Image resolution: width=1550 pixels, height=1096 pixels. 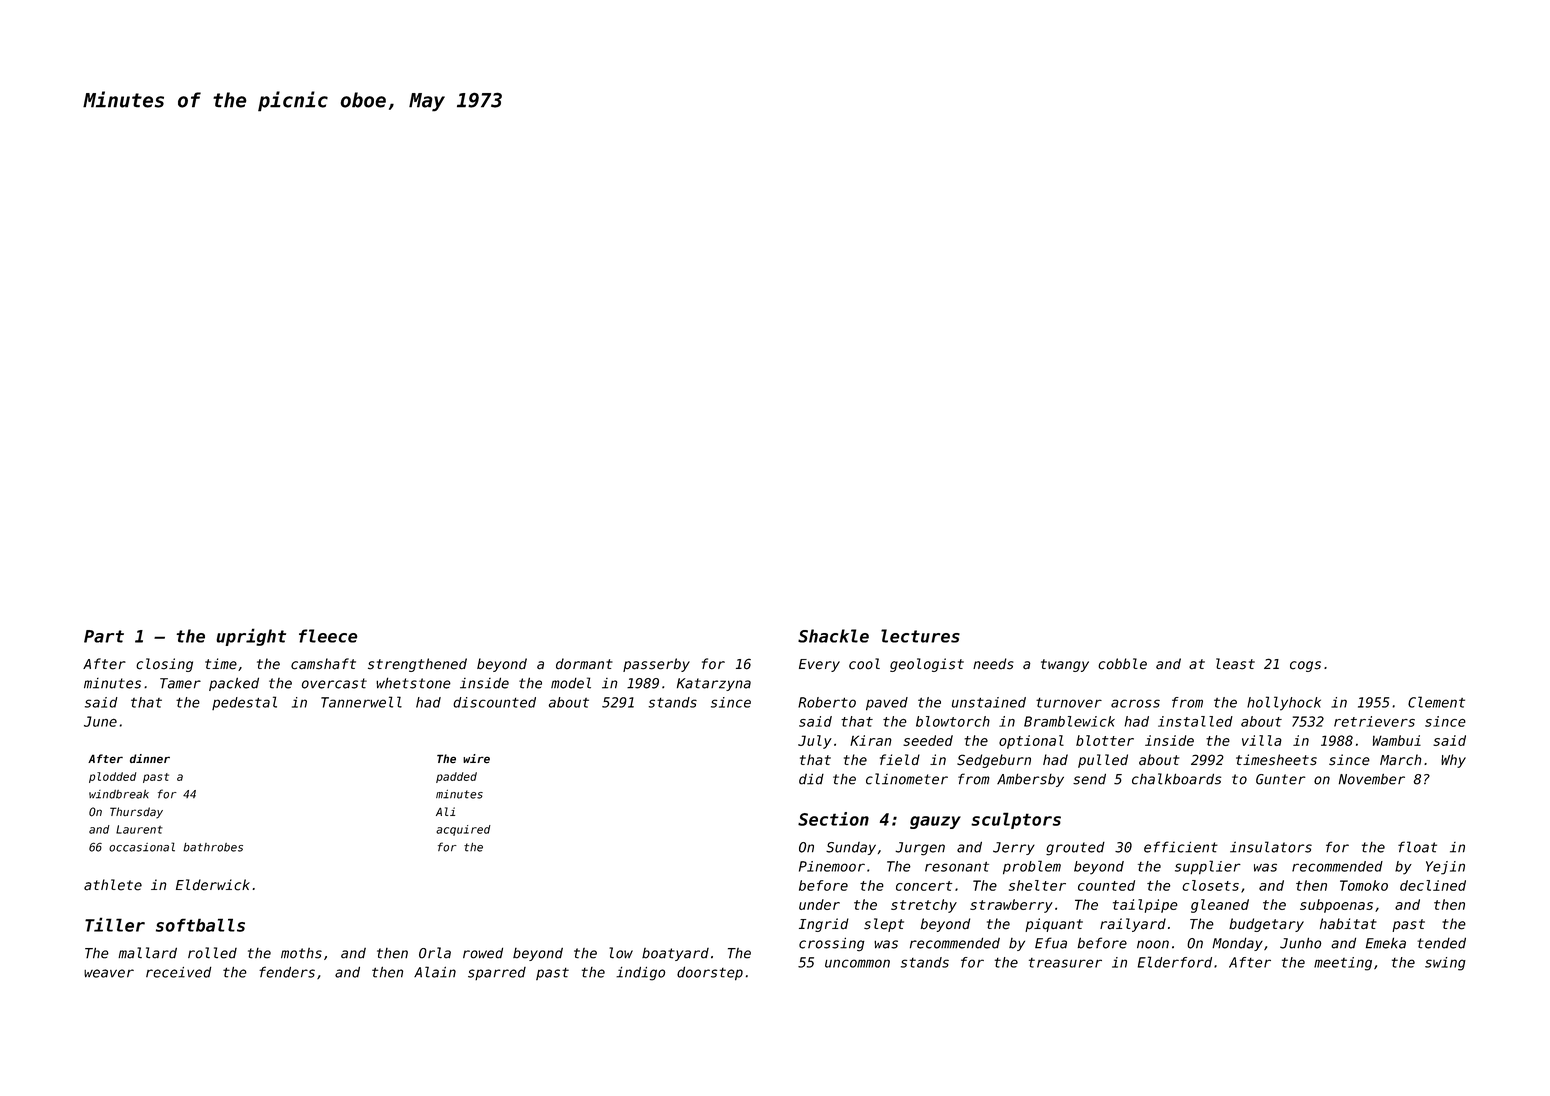 What do you see at coordinates (1453, 761) in the screenshot?
I see `Why` at bounding box center [1453, 761].
